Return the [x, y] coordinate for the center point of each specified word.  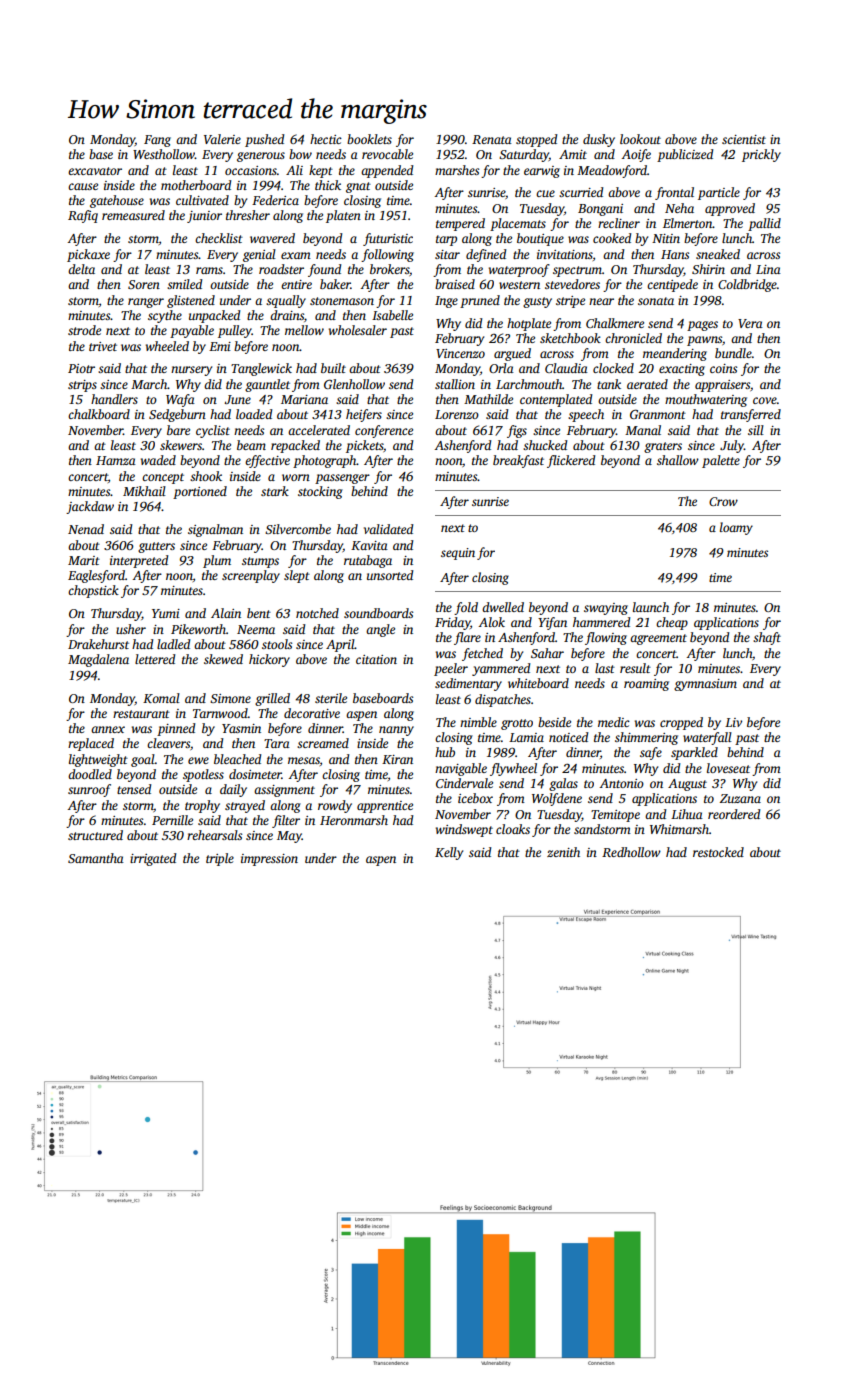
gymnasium [705, 685]
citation [376, 659]
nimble [478, 722]
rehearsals [214, 835]
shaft [767, 638]
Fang [157, 141]
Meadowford [612, 171]
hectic [326, 139]
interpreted [139, 561]
